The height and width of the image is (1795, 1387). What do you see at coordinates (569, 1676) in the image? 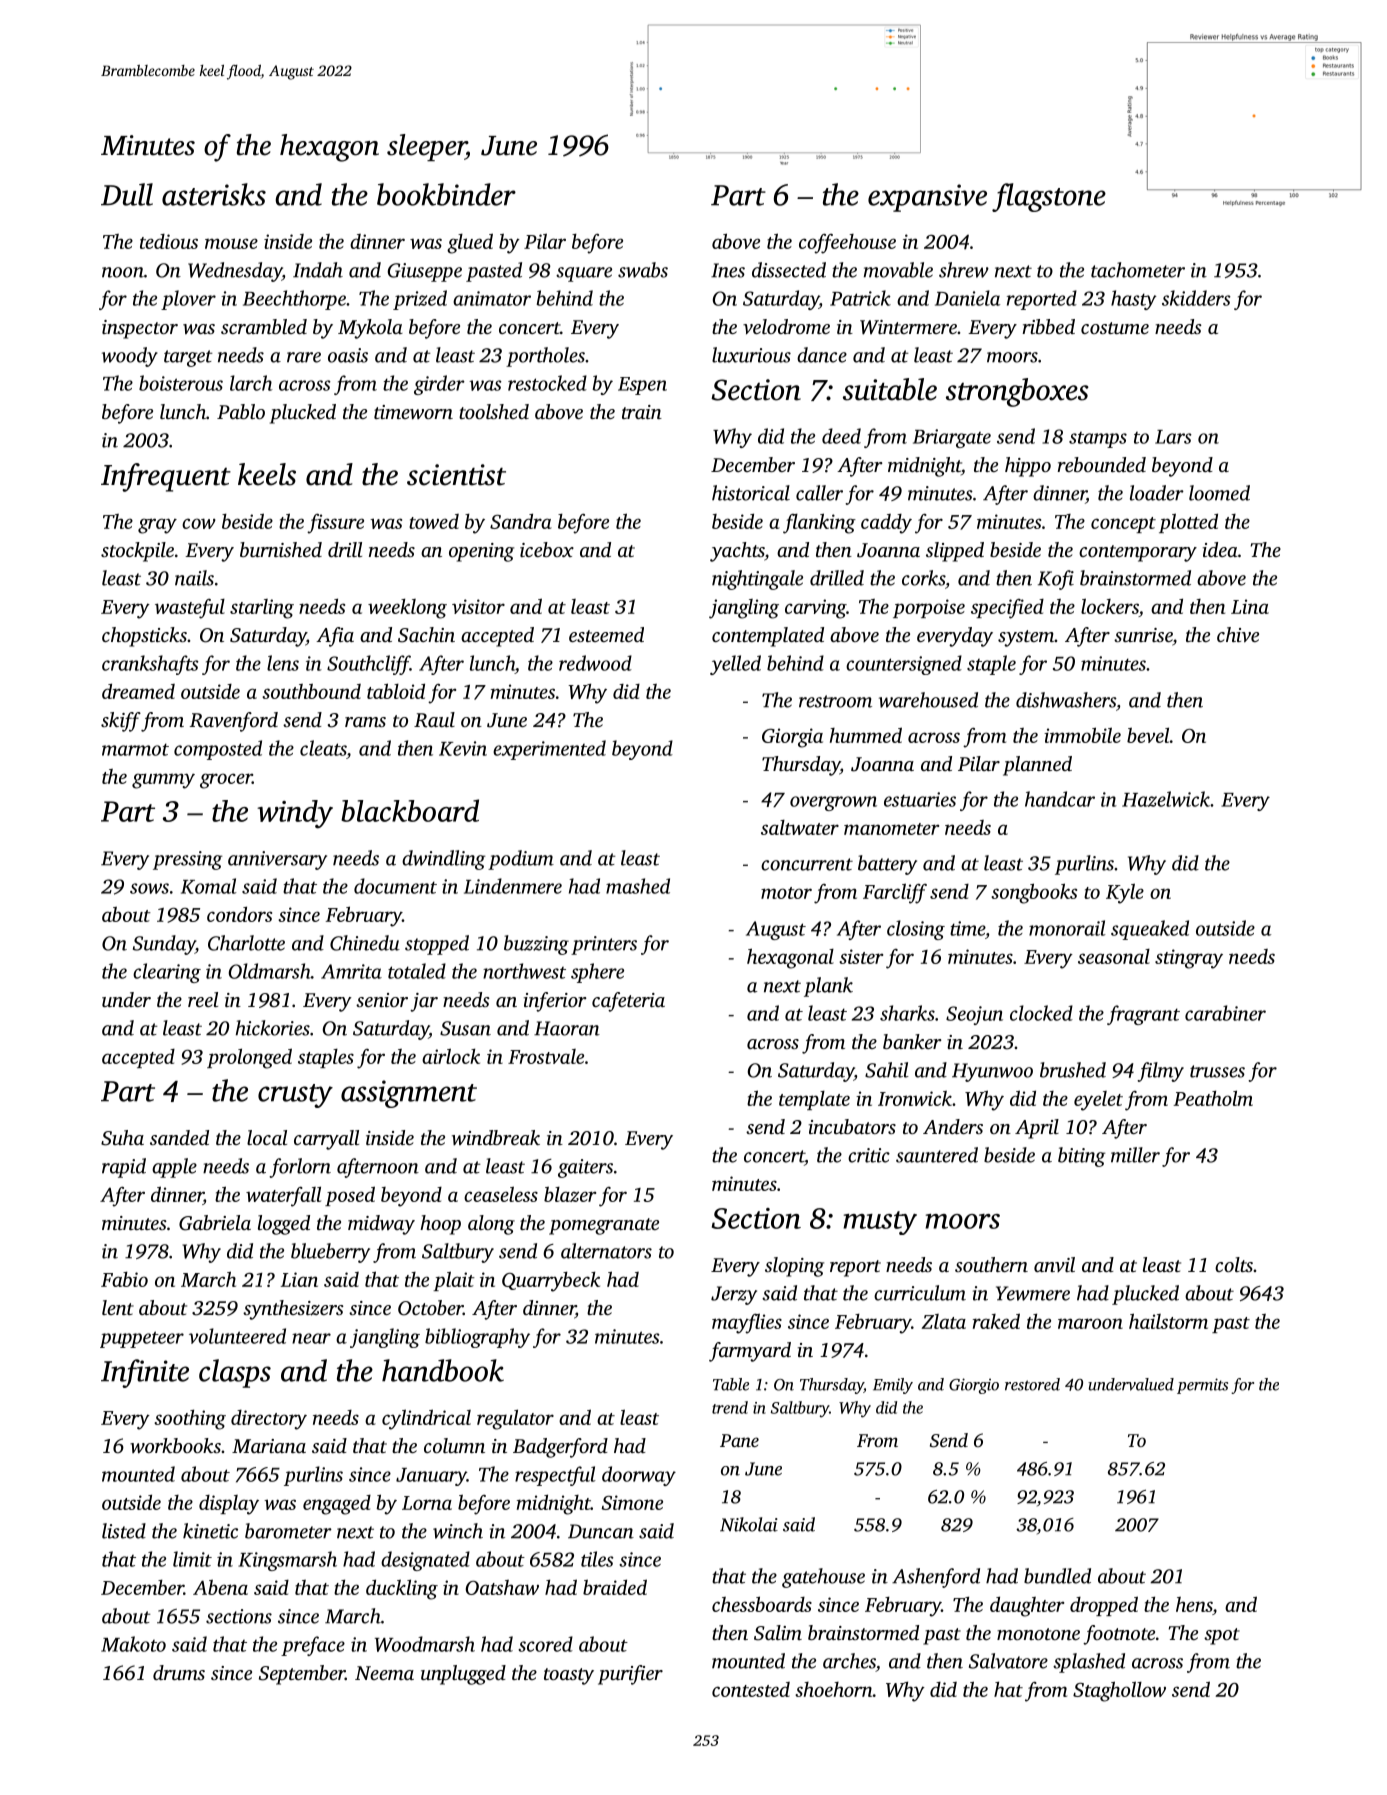
I see `toasty` at bounding box center [569, 1676].
